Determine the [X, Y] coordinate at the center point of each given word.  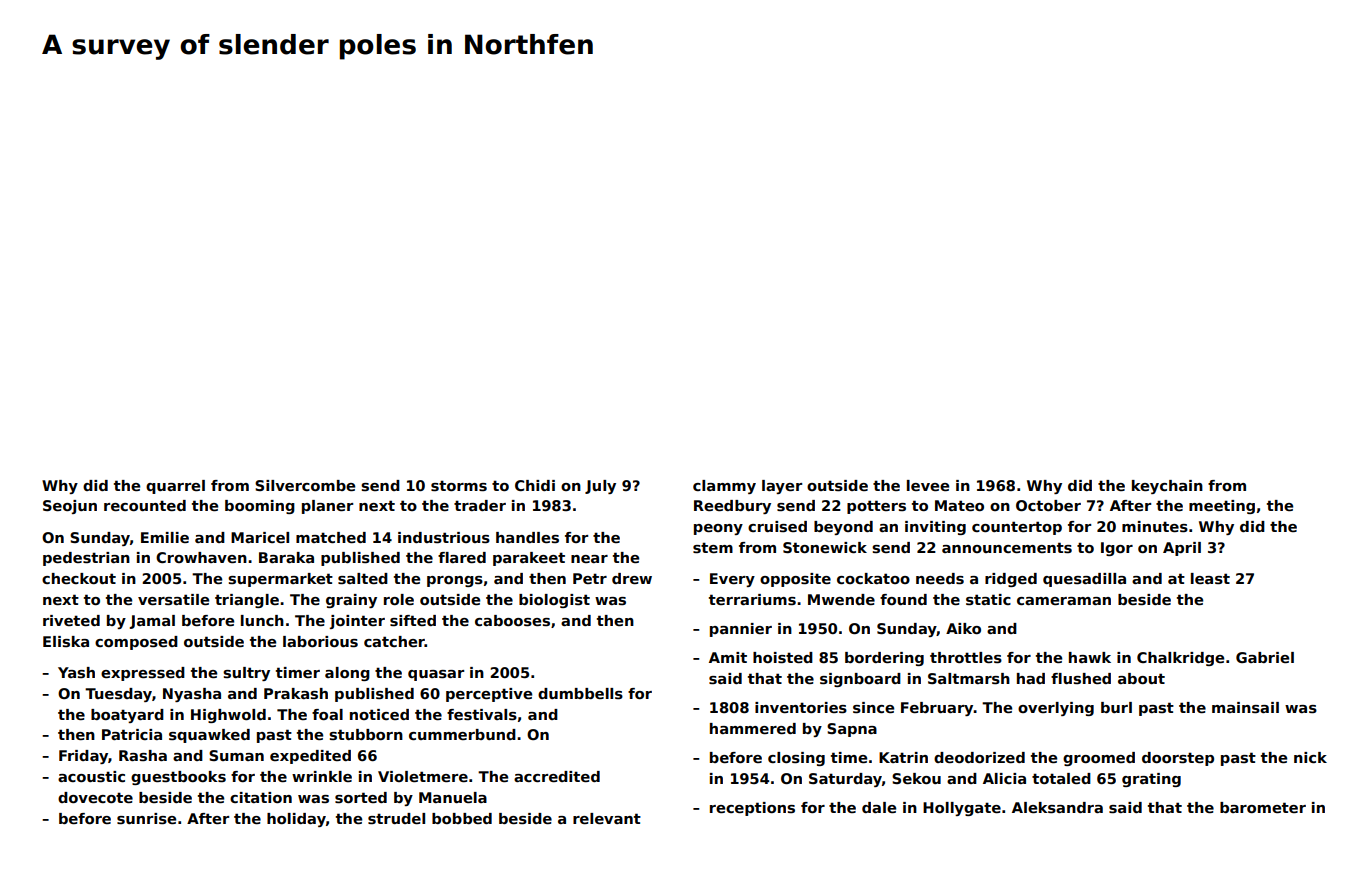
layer [782, 487]
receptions [752, 809]
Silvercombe [305, 485]
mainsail [1245, 708]
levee [928, 485]
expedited [310, 757]
